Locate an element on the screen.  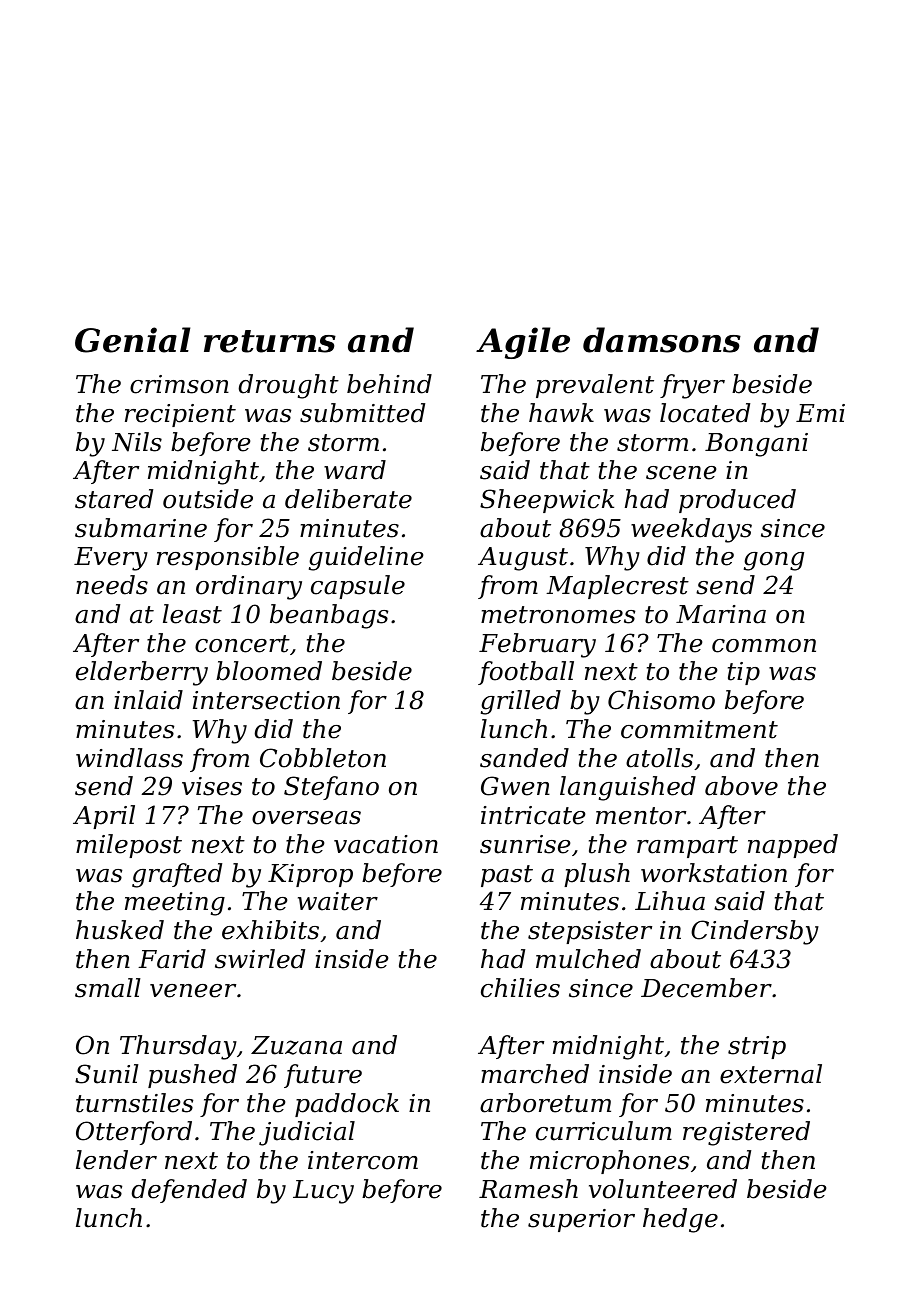
defended is located at coordinates (189, 1191).
